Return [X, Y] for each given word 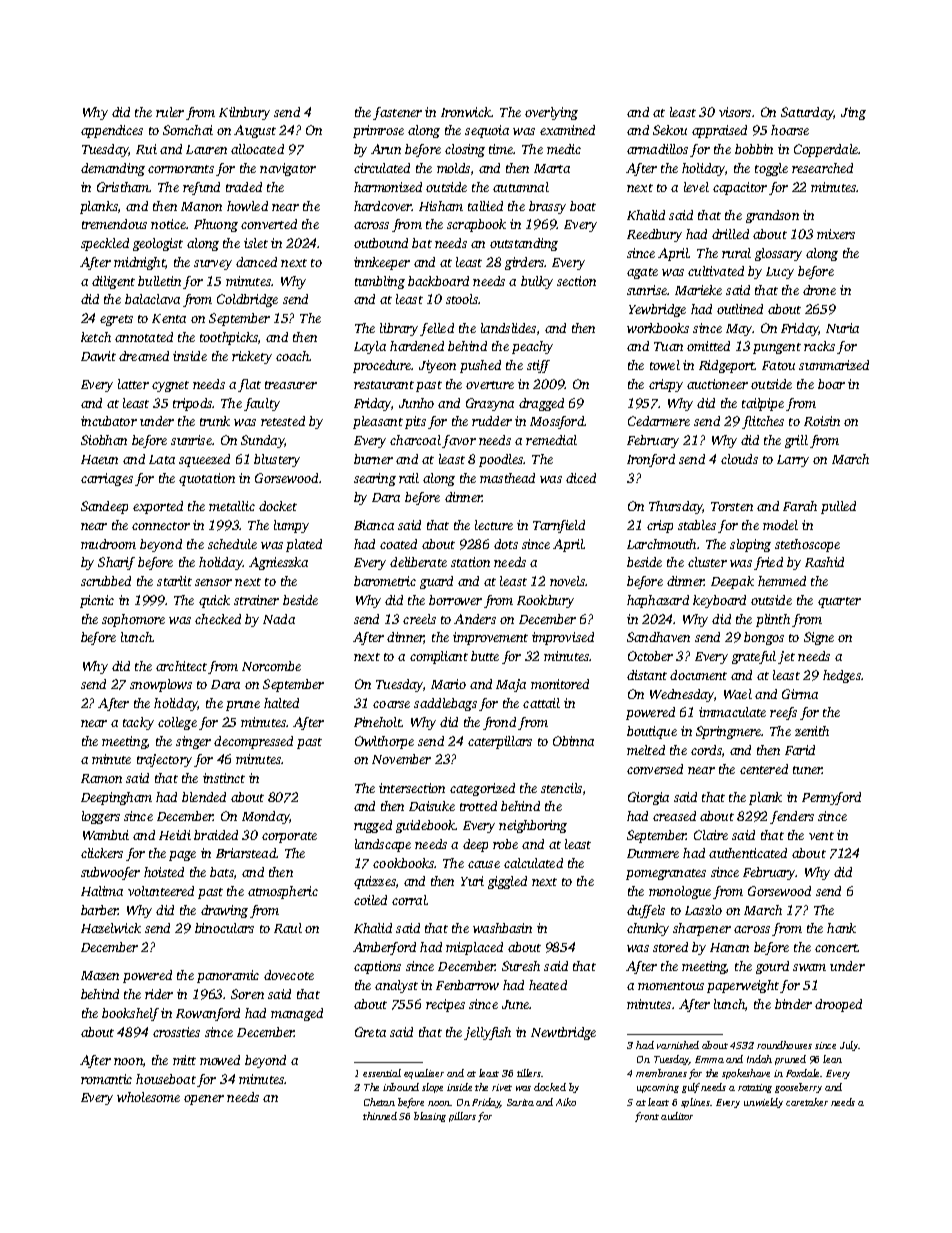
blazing [430, 1117]
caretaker [807, 1102]
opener [204, 1100]
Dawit [98, 356]
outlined [740, 309]
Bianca [374, 525]
